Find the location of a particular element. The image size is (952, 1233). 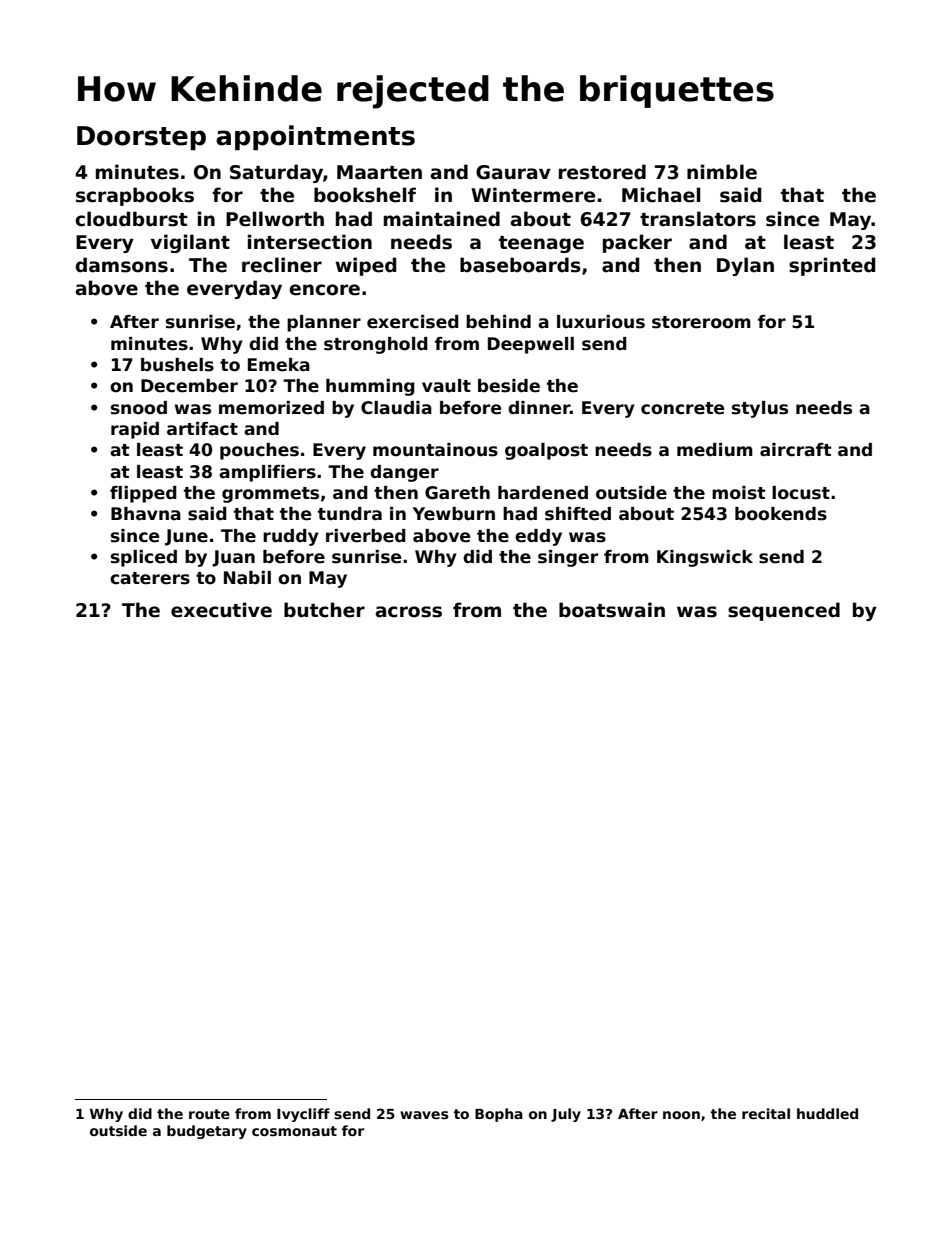

nimble is located at coordinates (722, 172).
